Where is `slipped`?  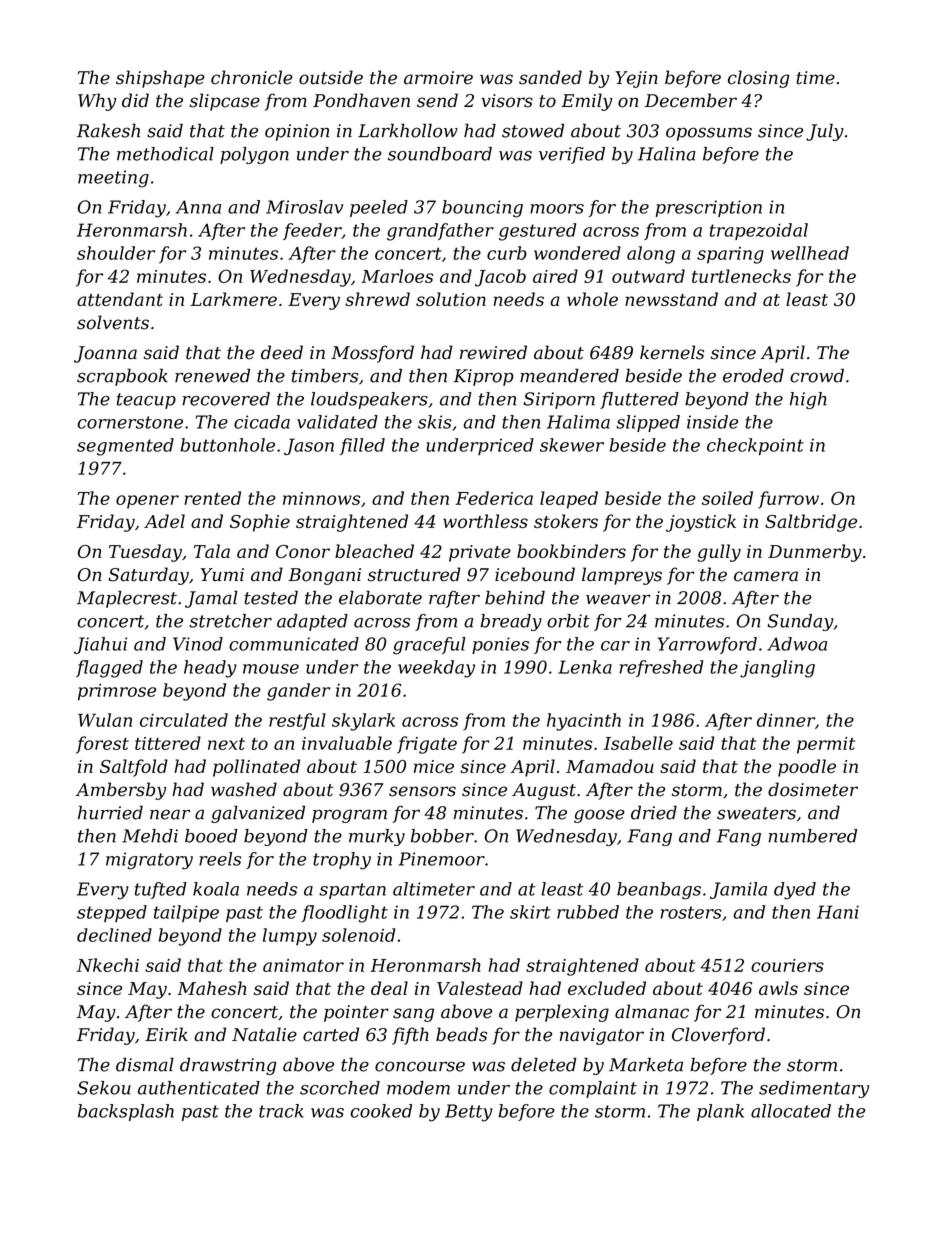
slipped is located at coordinates (648, 423).
